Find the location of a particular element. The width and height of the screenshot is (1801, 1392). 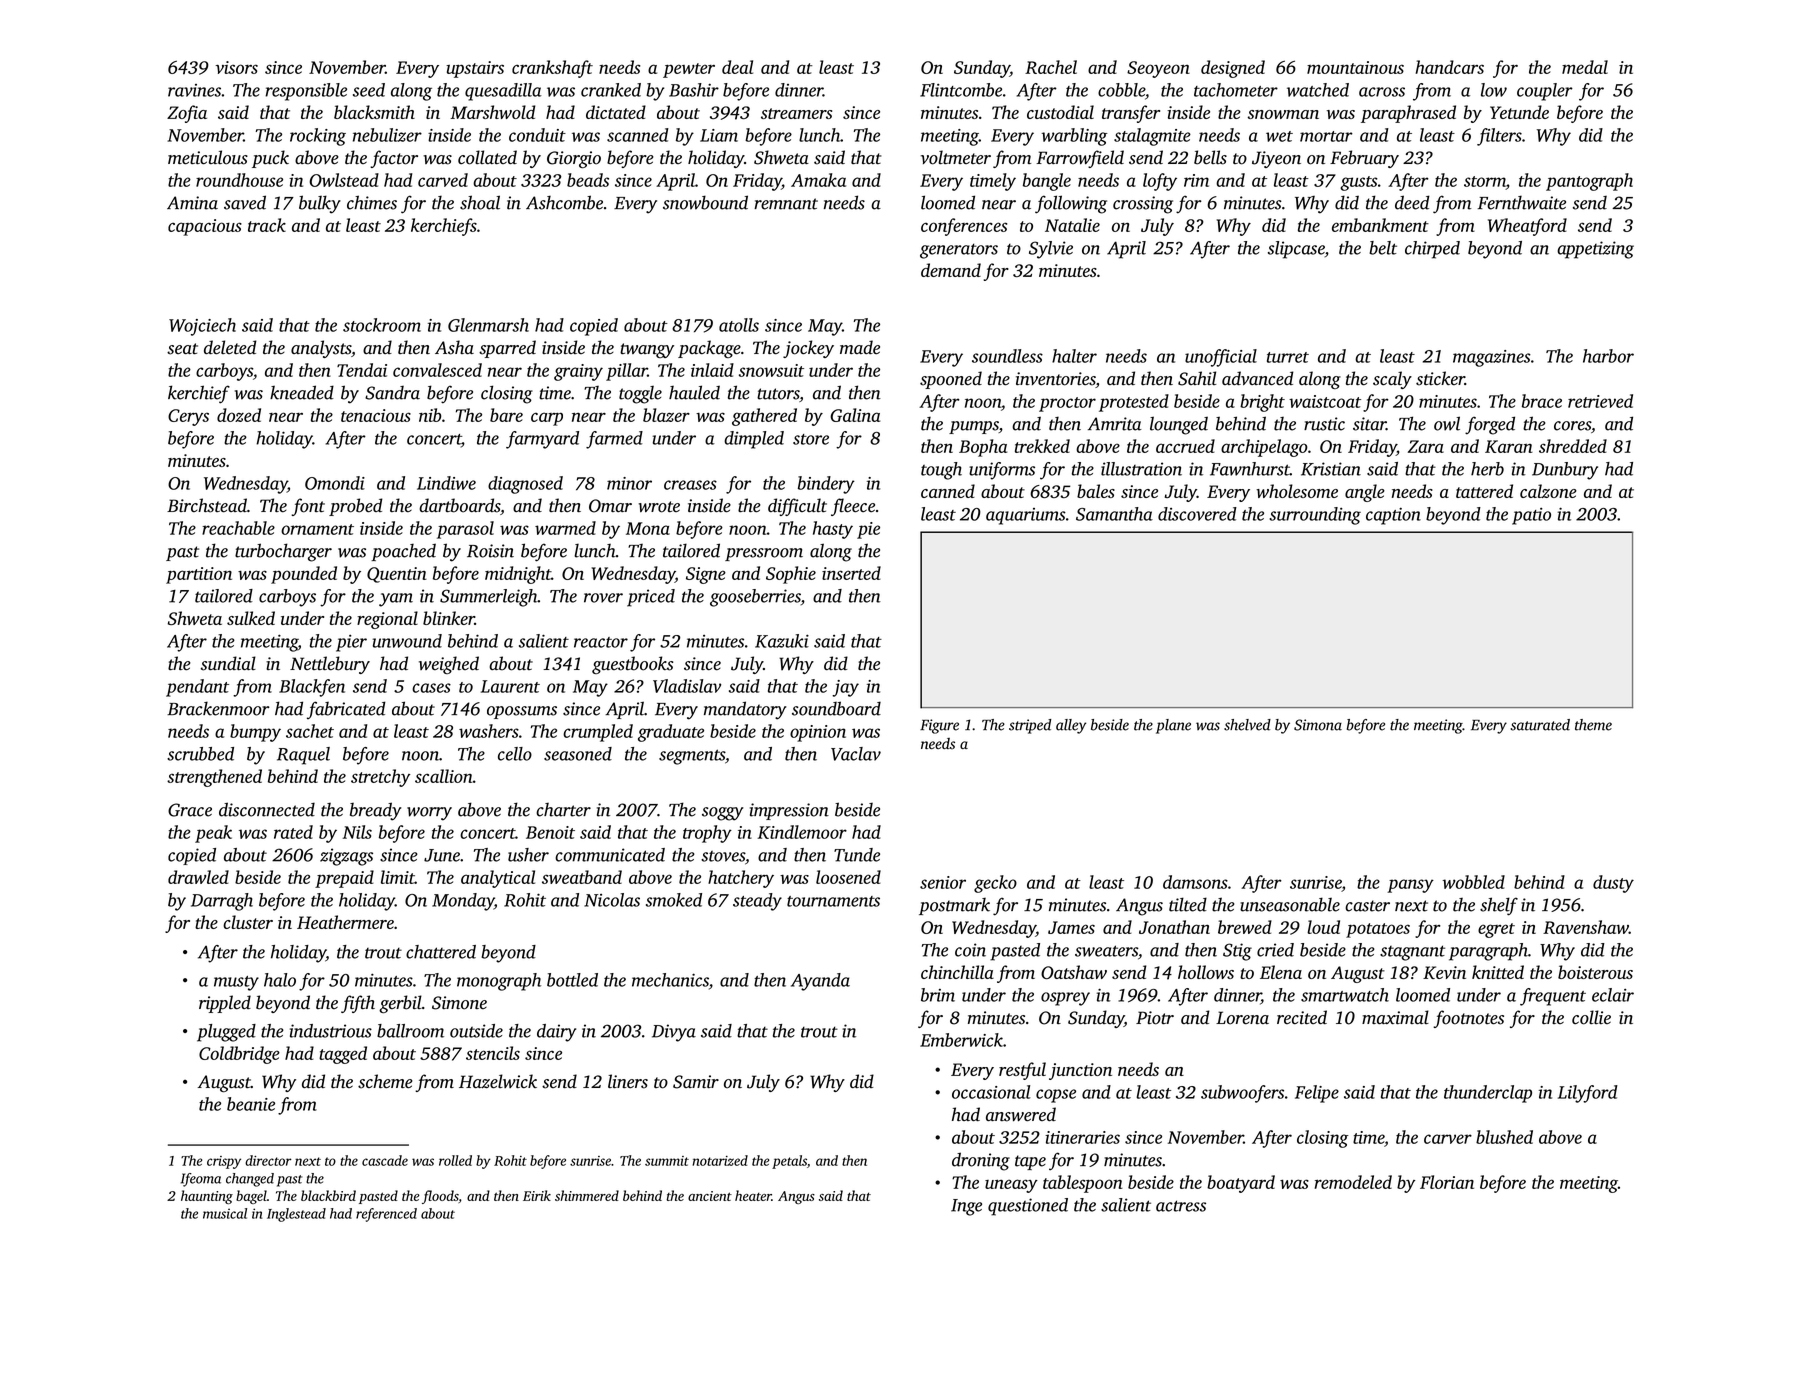

theme is located at coordinates (1593, 725).
